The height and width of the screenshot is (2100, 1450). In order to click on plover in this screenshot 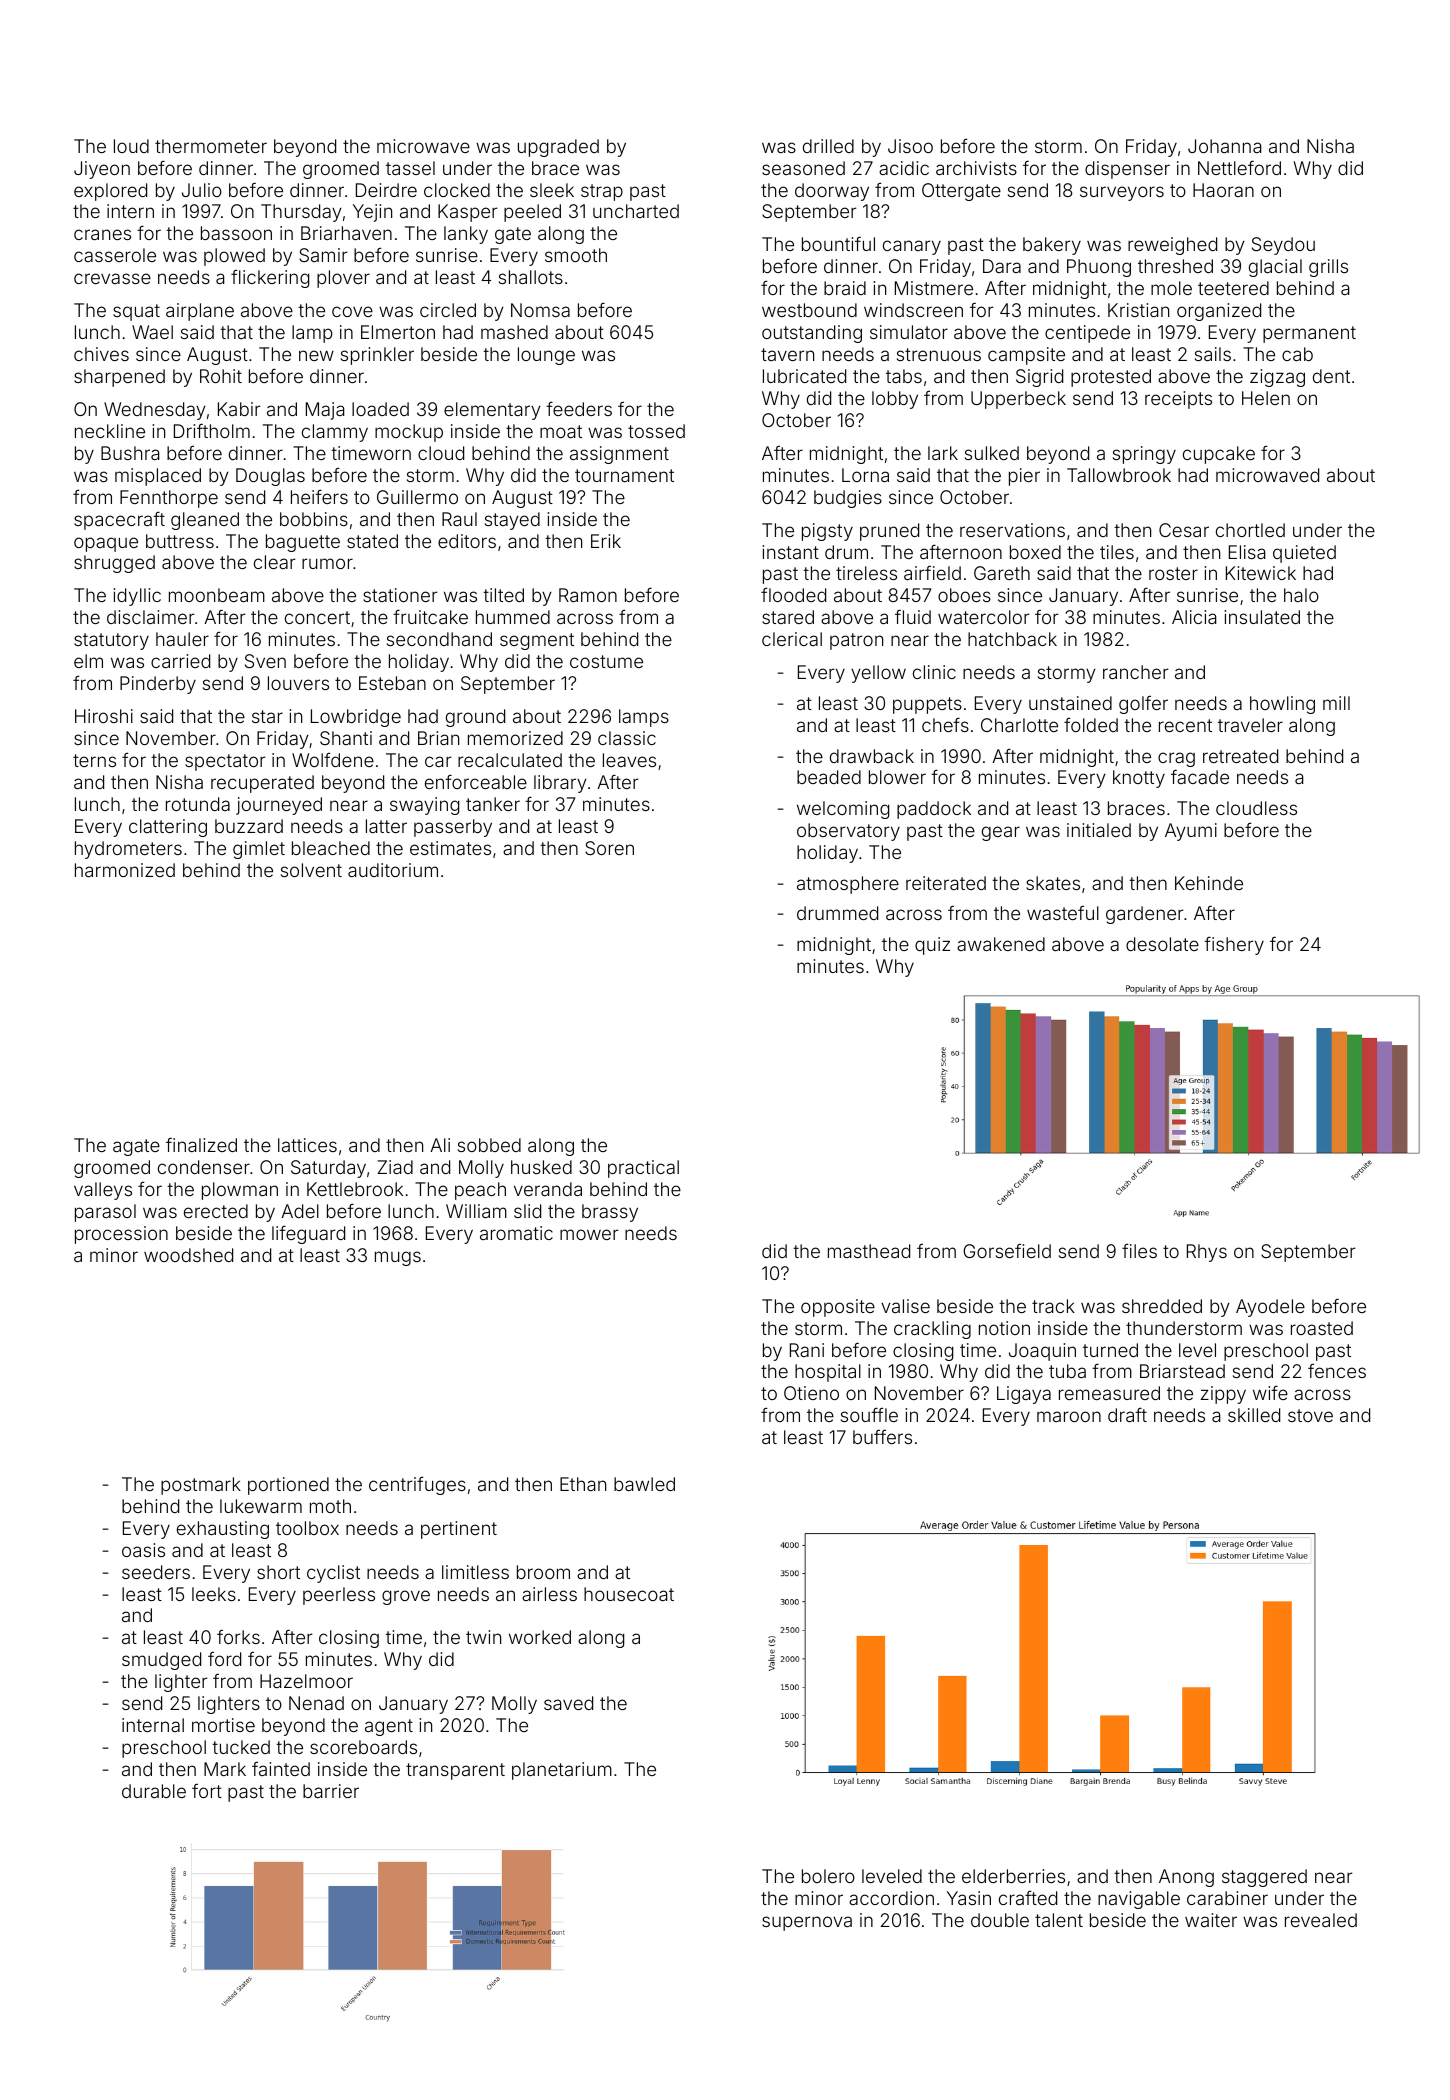, I will do `click(343, 279)`.
